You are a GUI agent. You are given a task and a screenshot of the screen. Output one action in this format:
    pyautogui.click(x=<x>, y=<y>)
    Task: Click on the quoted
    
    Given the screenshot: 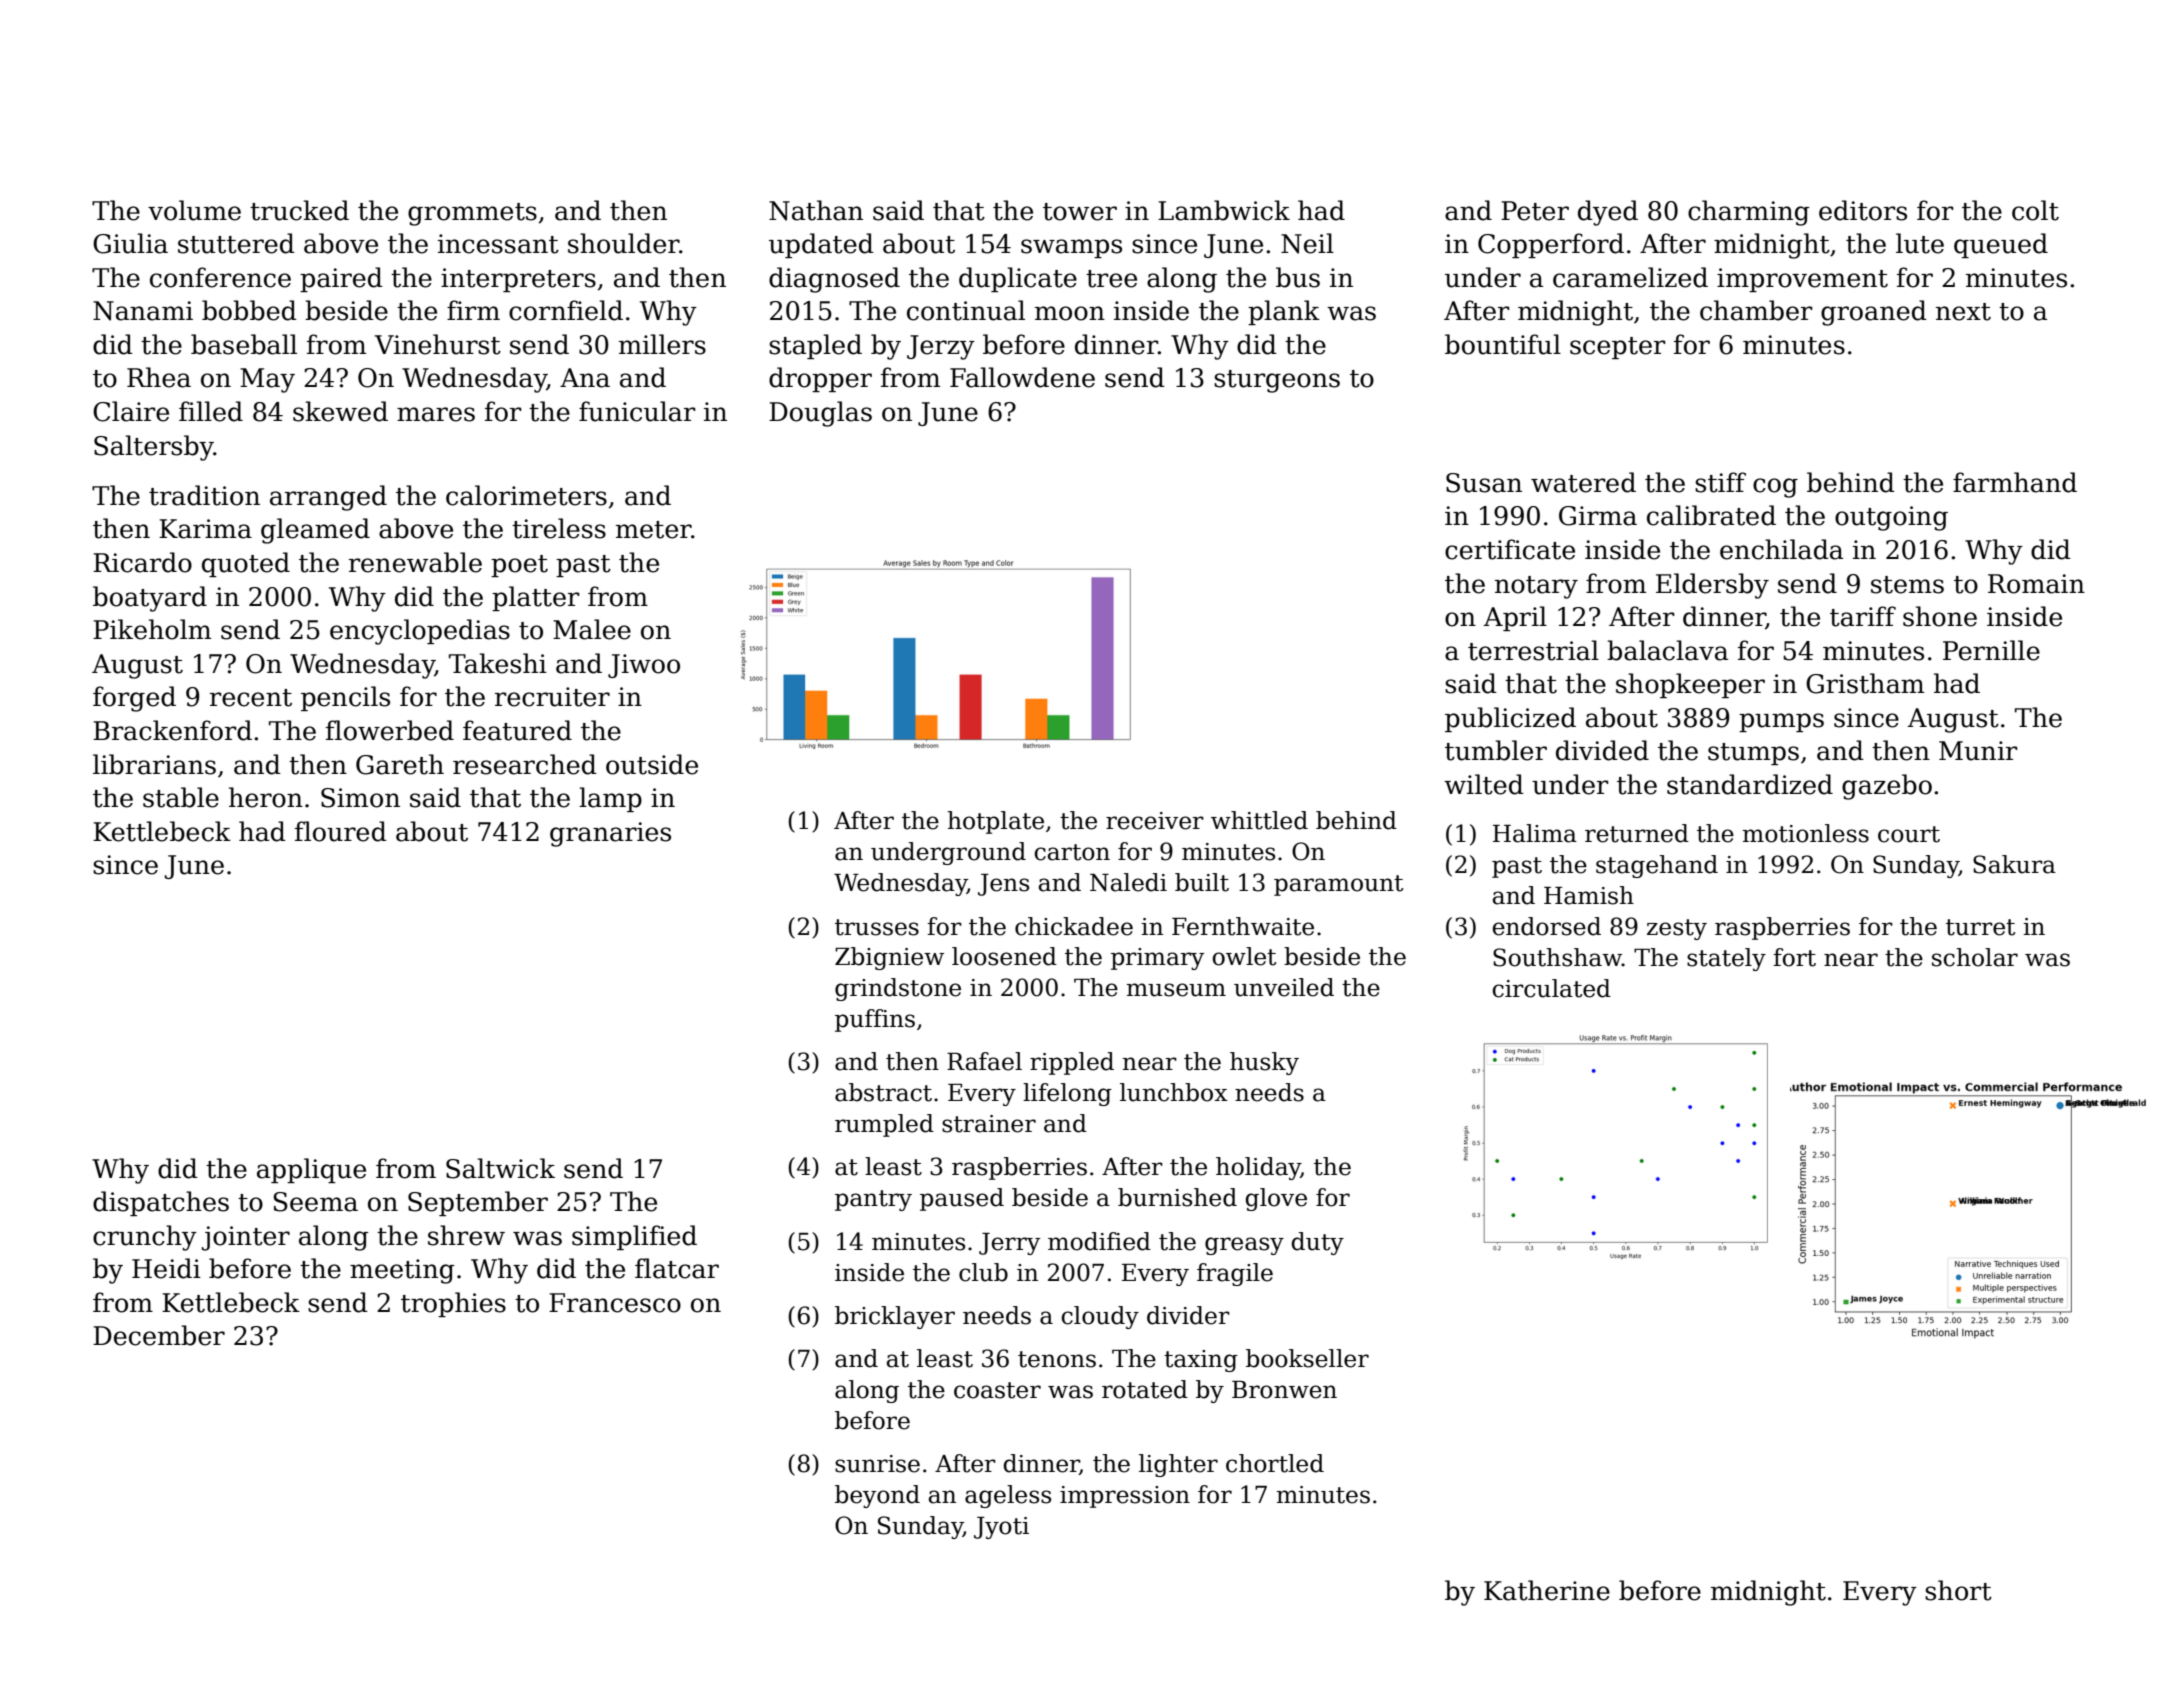 What is the action you would take?
    pyautogui.click(x=246, y=564)
